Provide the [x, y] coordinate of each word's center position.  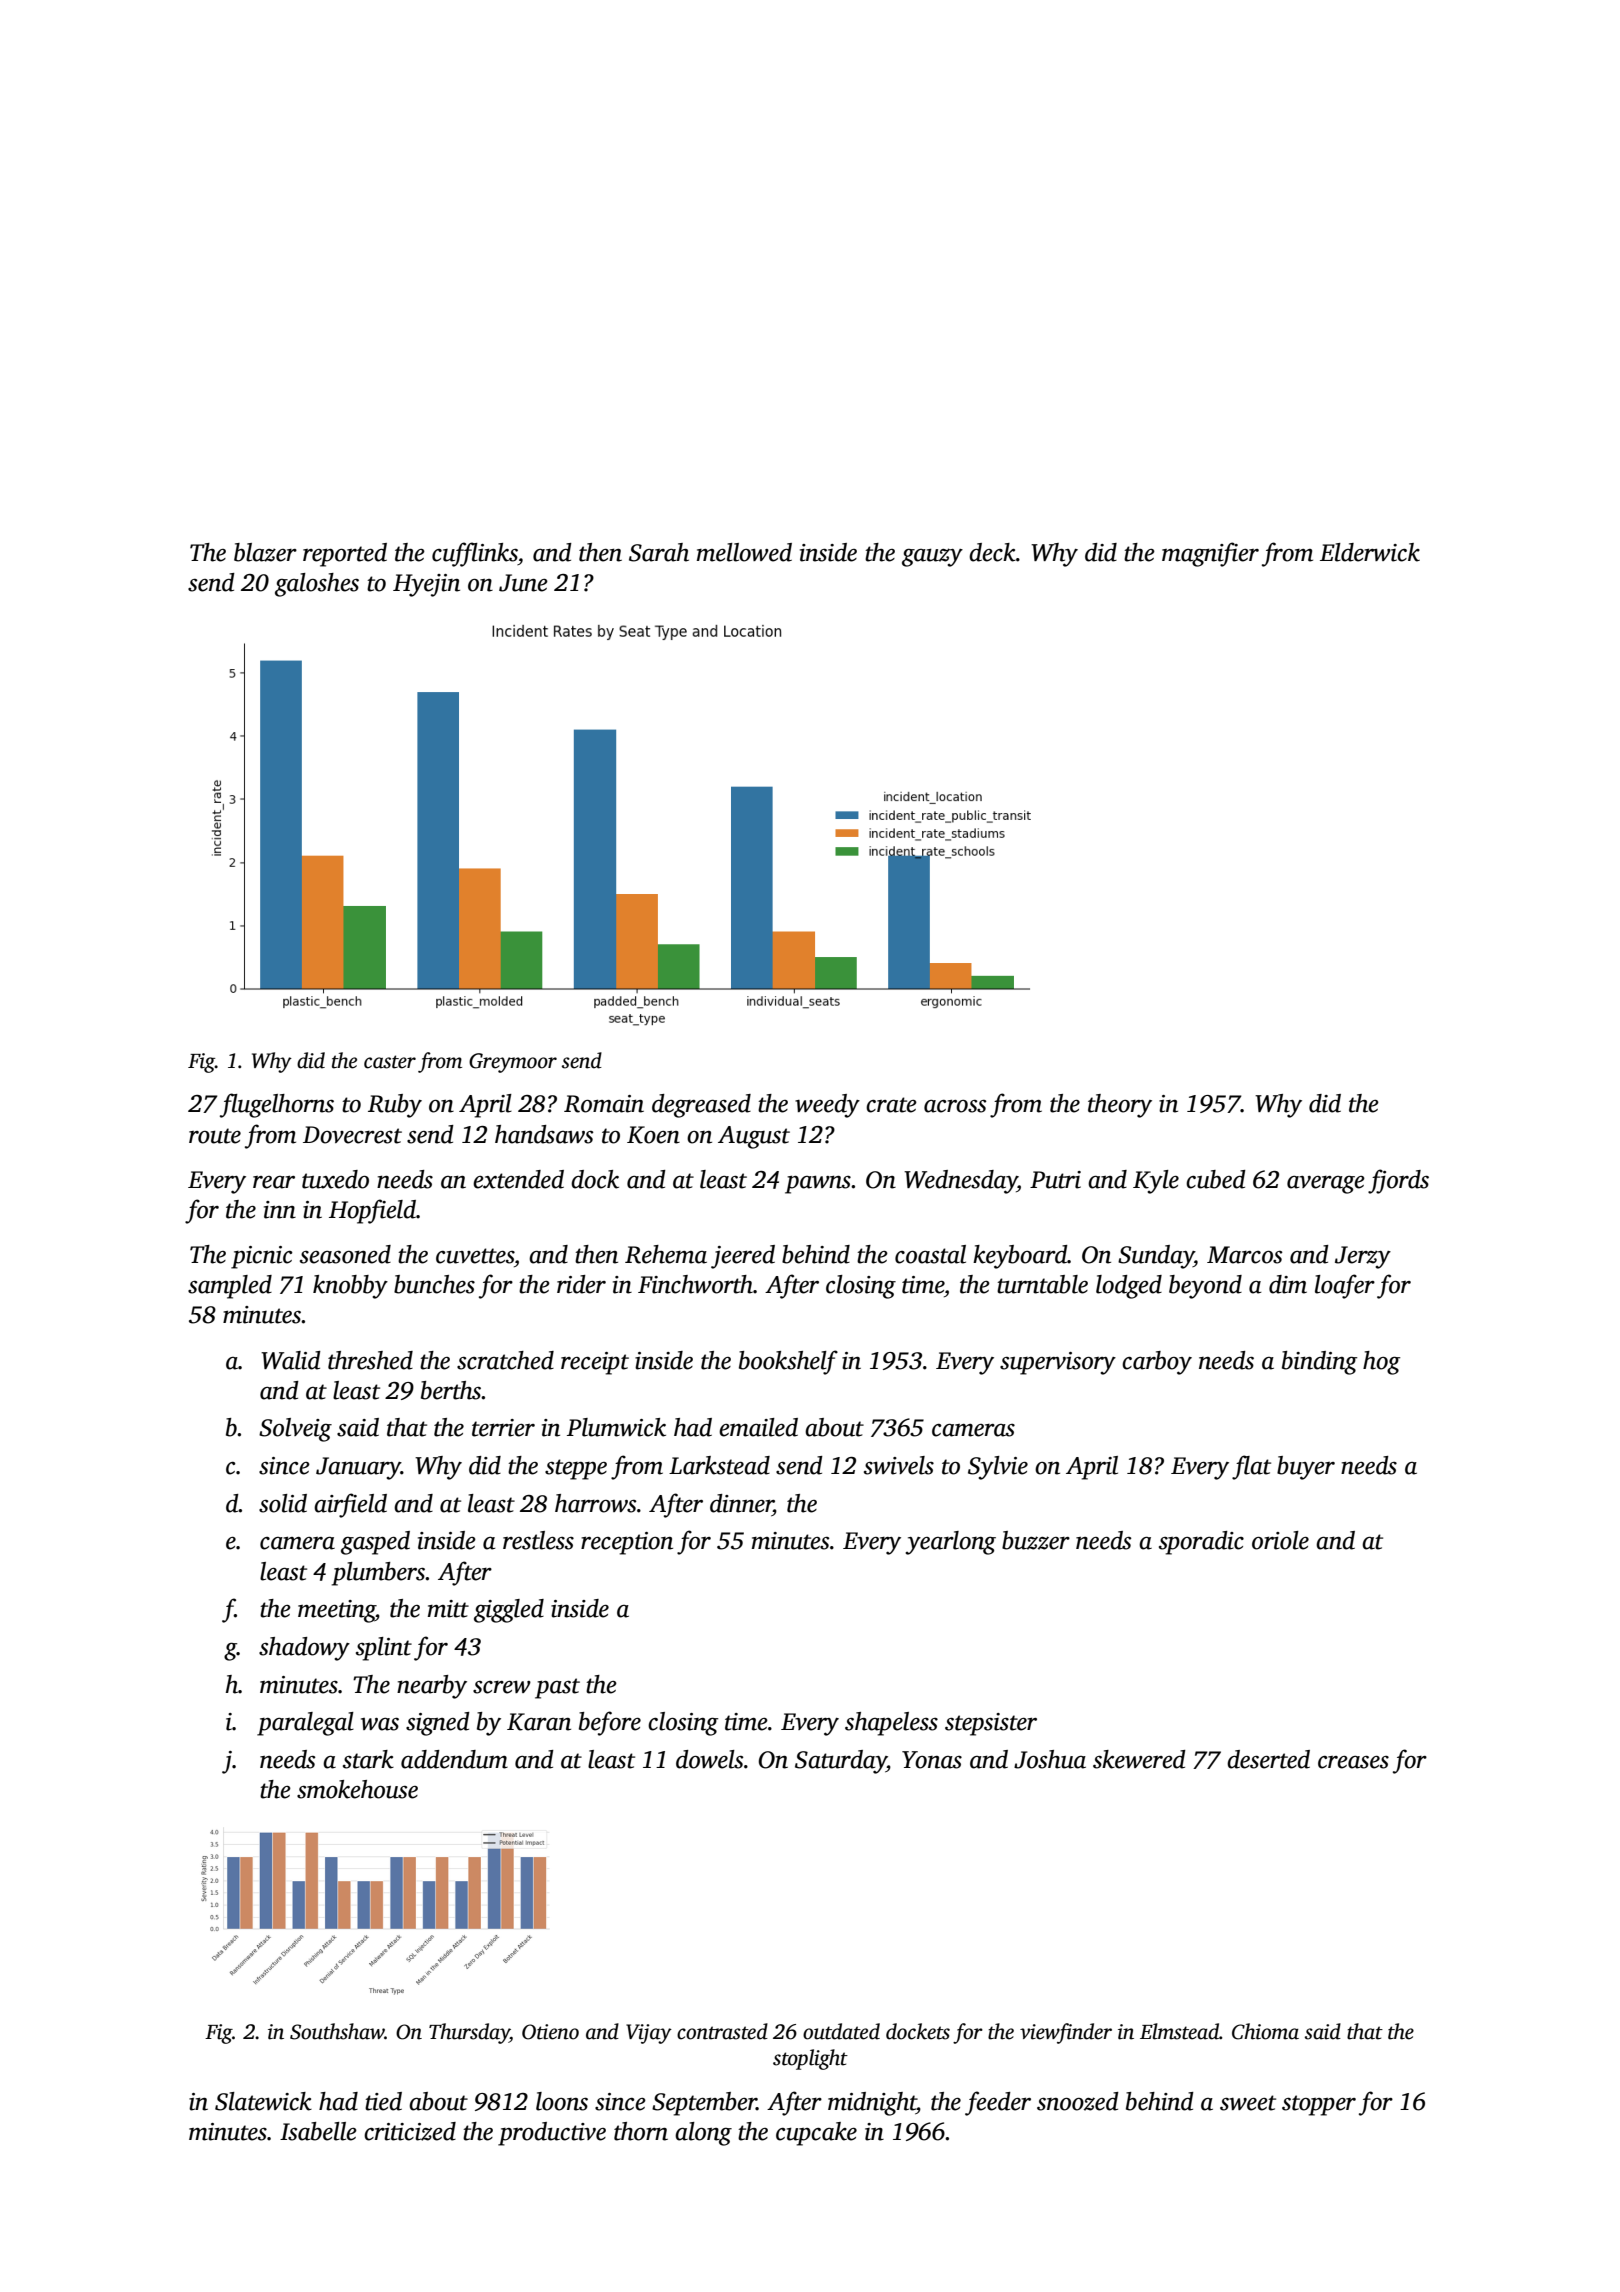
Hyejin [426, 585]
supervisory [1058, 1363]
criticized [410, 2131]
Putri [1055, 1180]
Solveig [295, 1430]
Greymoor [513, 1063]
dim [1288, 1284]
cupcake [816, 2134]
